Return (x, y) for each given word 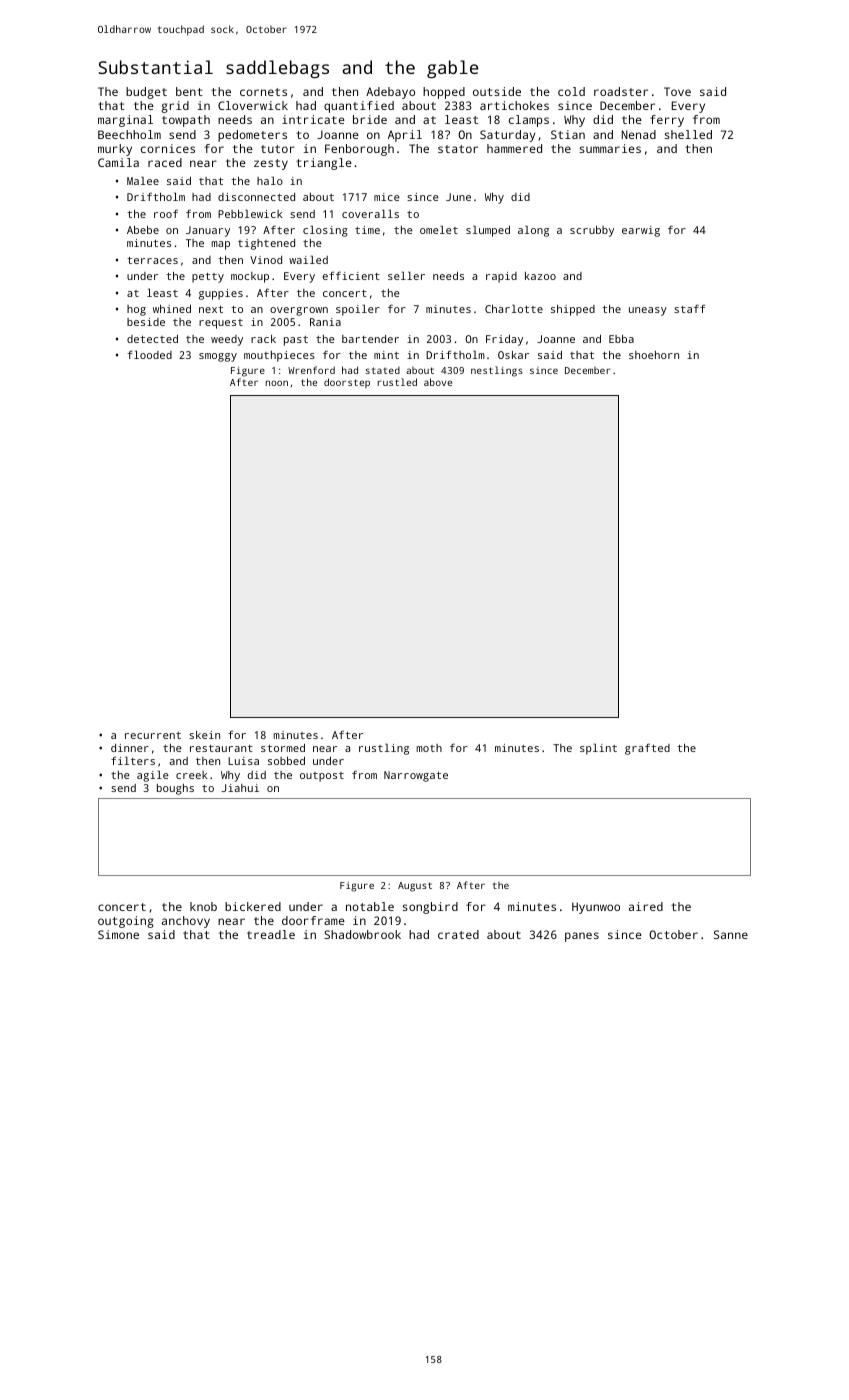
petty (208, 278)
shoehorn (654, 355)
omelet (439, 229)
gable (452, 69)
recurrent (153, 735)
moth (429, 748)
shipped (573, 310)
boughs (175, 789)
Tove (677, 91)
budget (146, 93)
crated (458, 934)
